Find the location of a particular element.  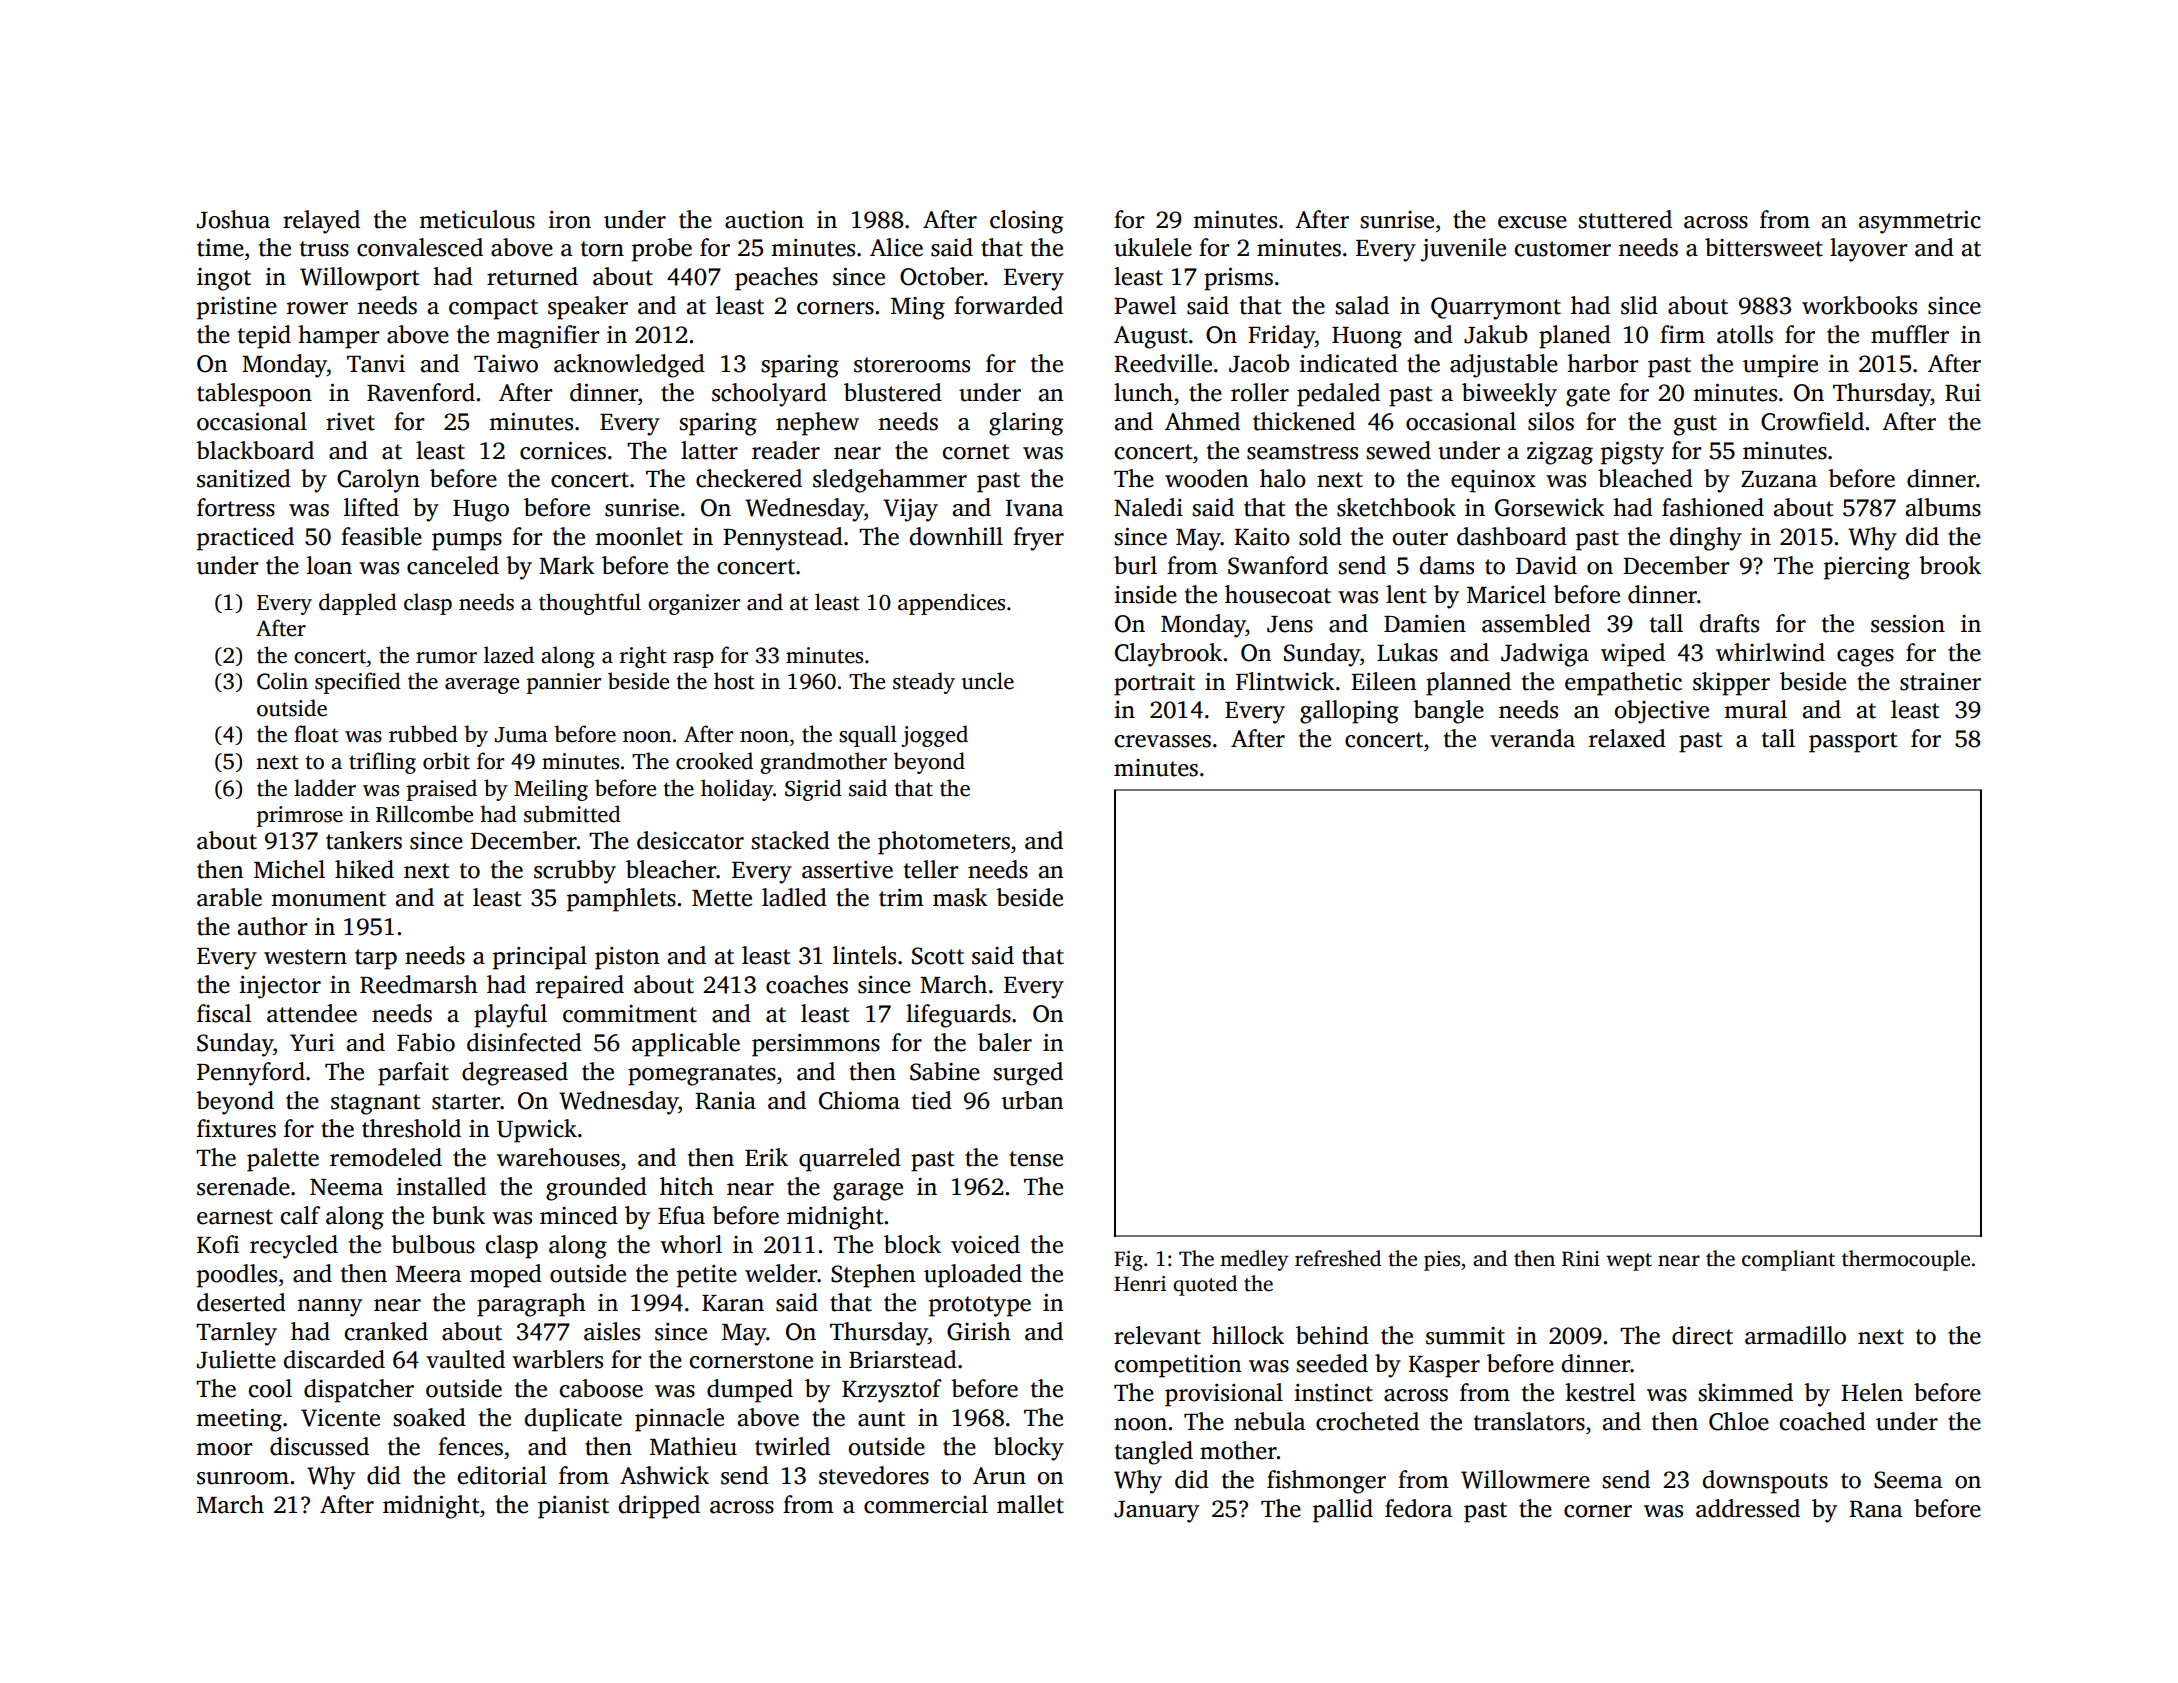

January is located at coordinates (1156, 1512).
